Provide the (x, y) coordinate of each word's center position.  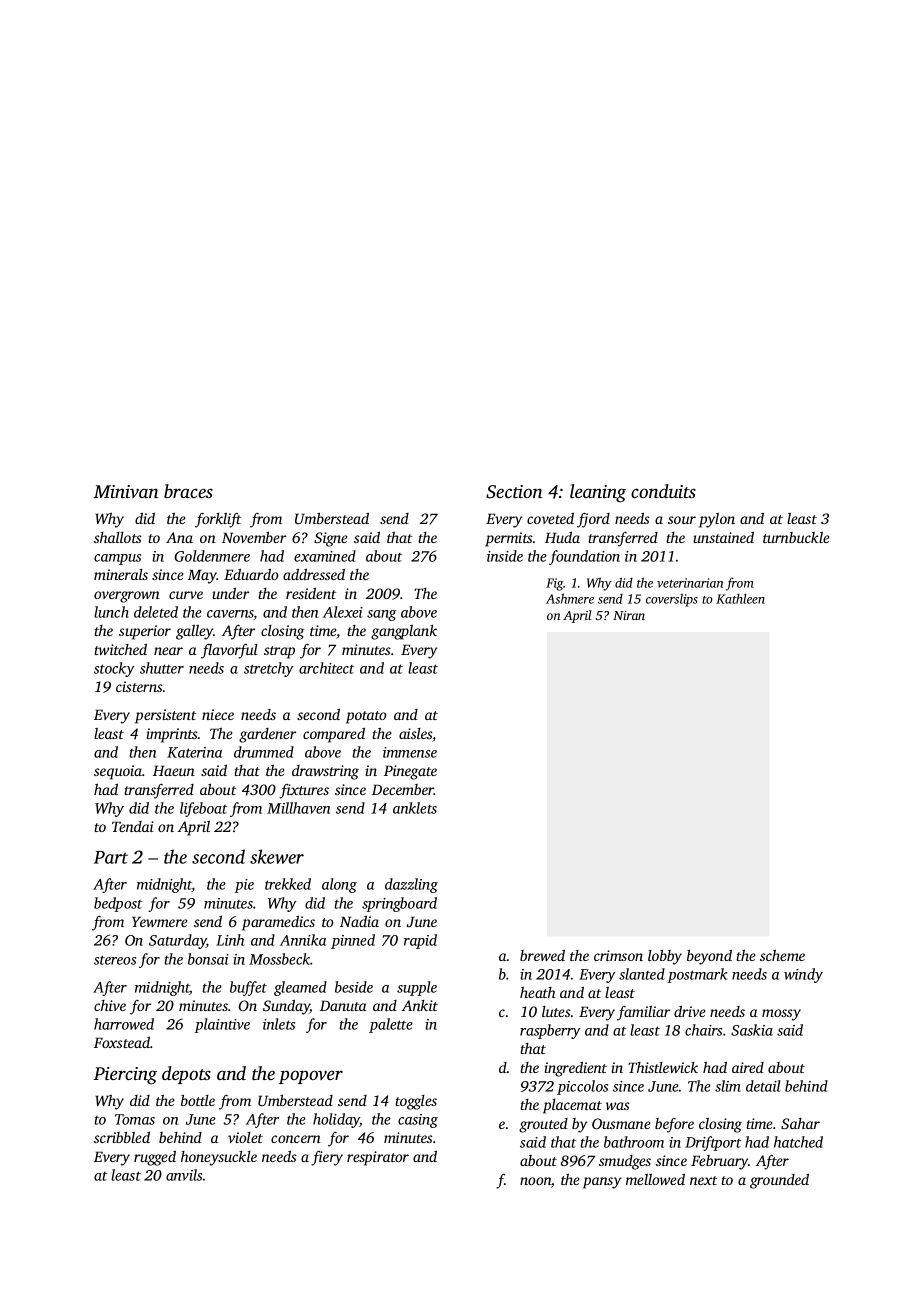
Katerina (194, 752)
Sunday (286, 1007)
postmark (697, 975)
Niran (629, 615)
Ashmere (570, 598)
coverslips (672, 600)
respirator (378, 1158)
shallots (118, 537)
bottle (198, 1100)
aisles (415, 733)
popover (311, 1077)
